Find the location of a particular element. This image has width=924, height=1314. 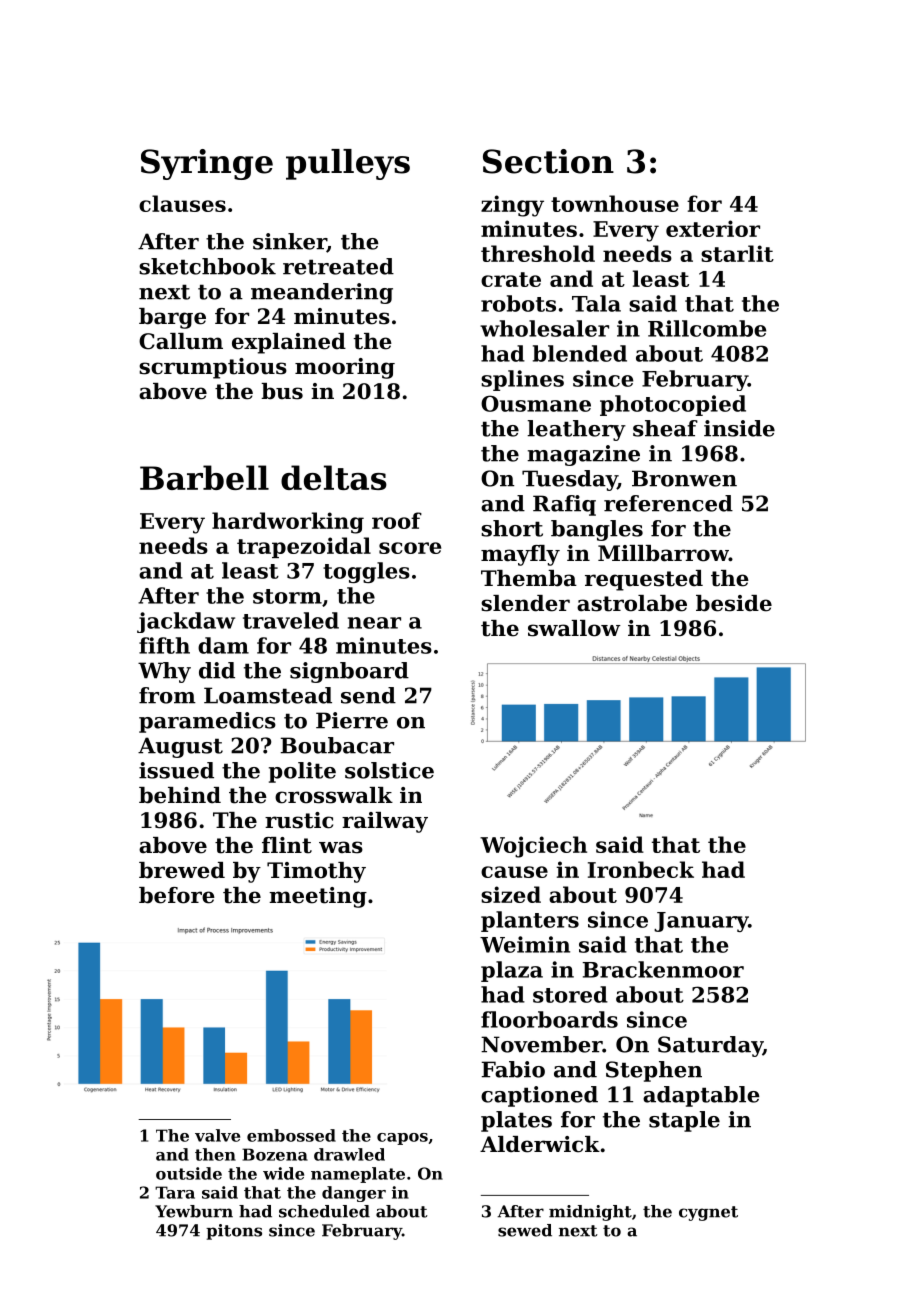

Section is located at coordinates (548, 161).
